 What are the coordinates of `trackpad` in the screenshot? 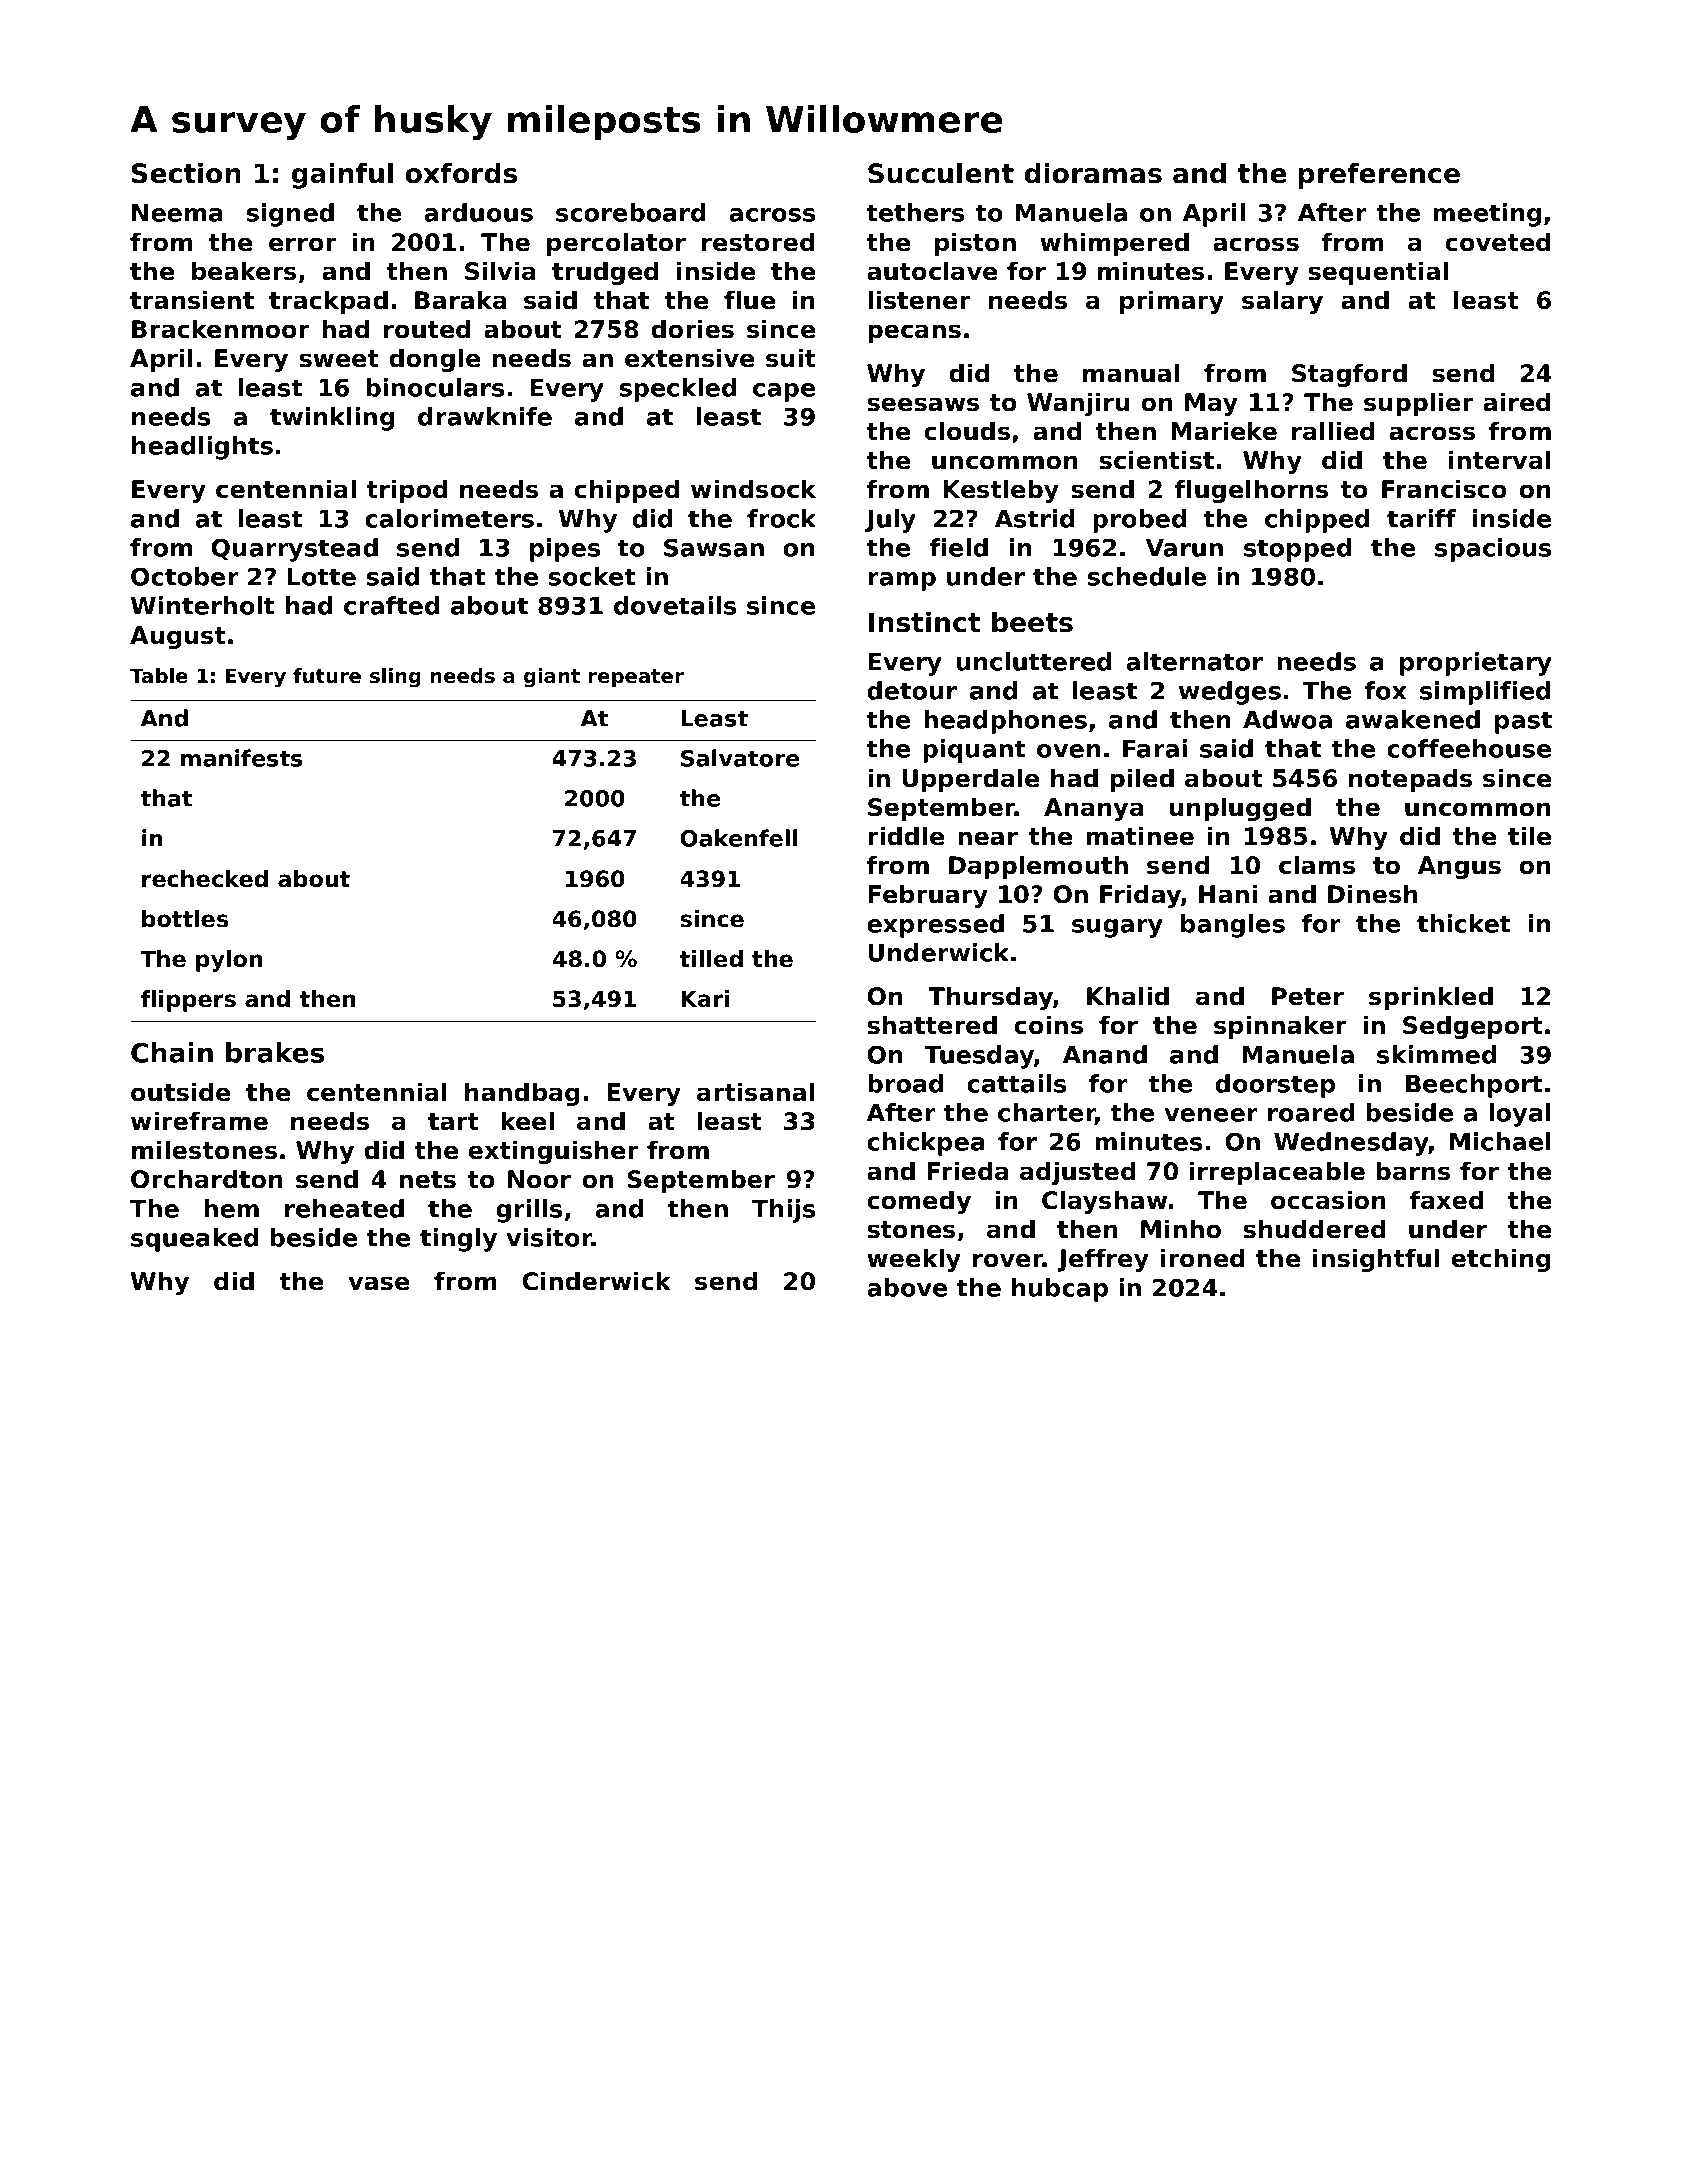 It's located at (328, 302).
